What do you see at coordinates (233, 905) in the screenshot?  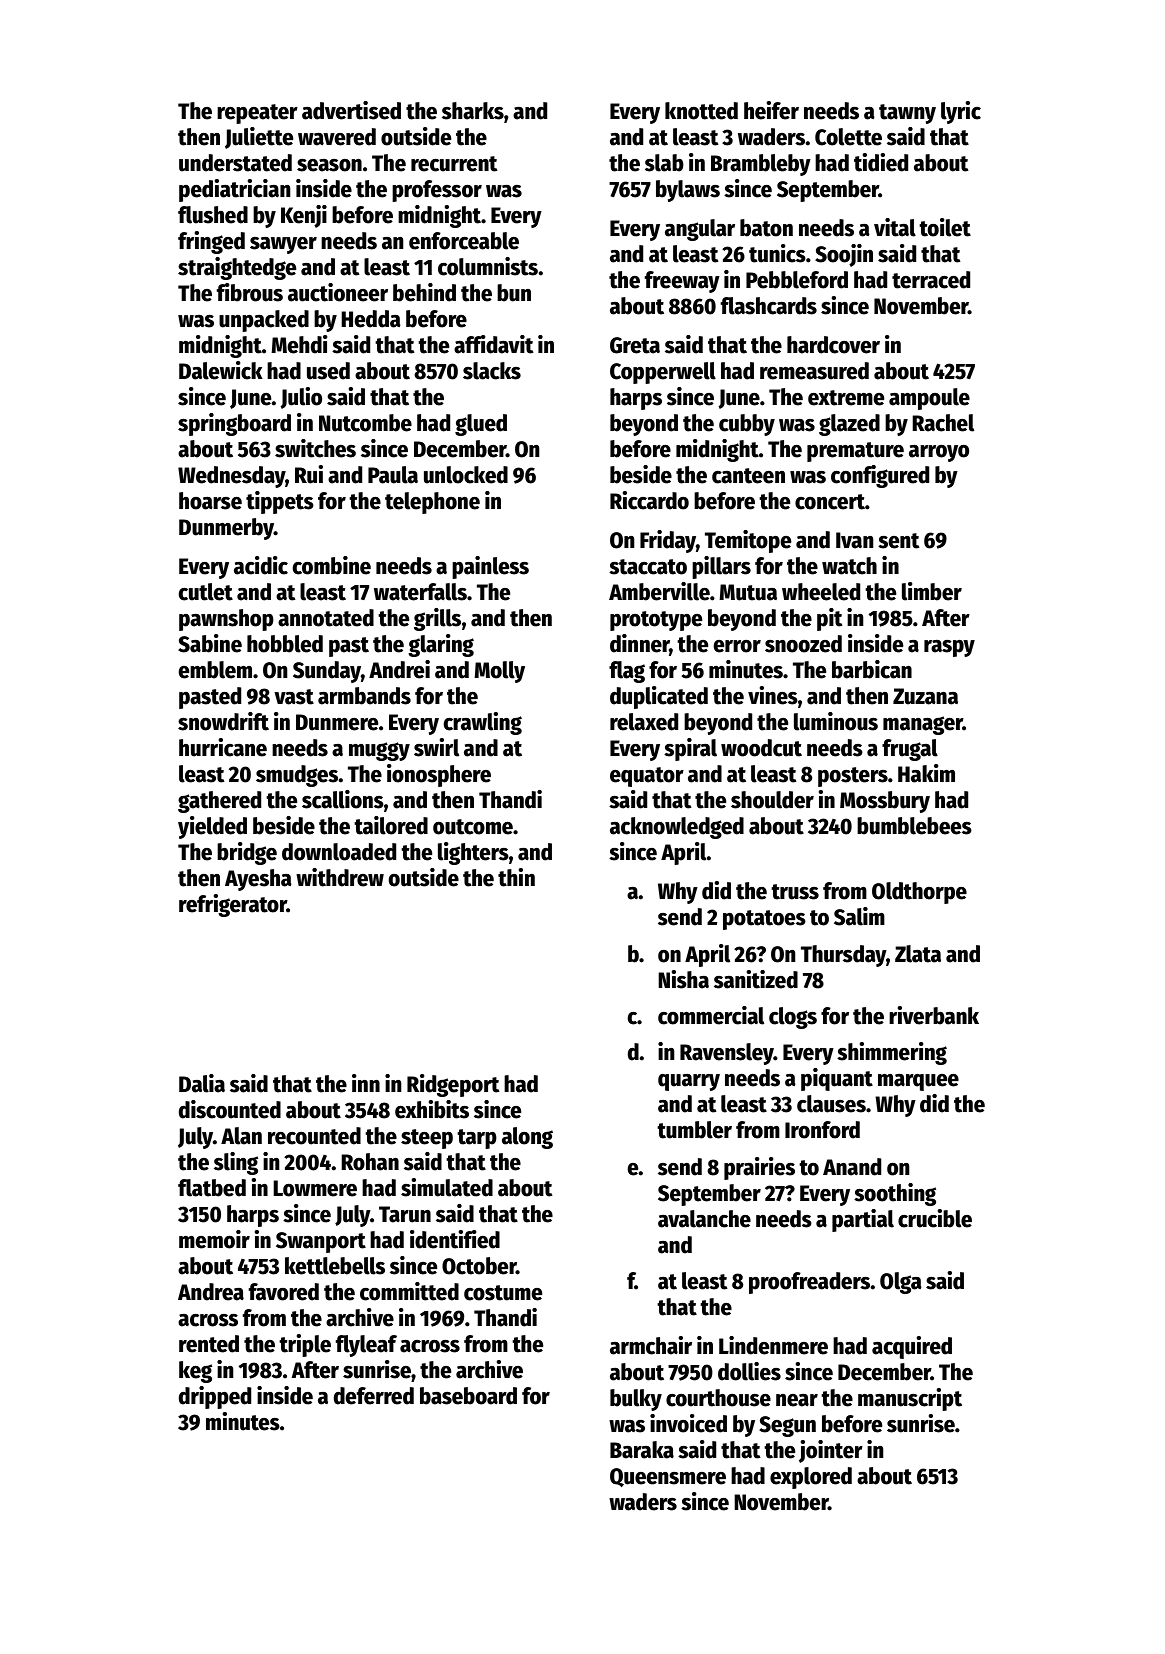 I see `refrigerator` at bounding box center [233, 905].
